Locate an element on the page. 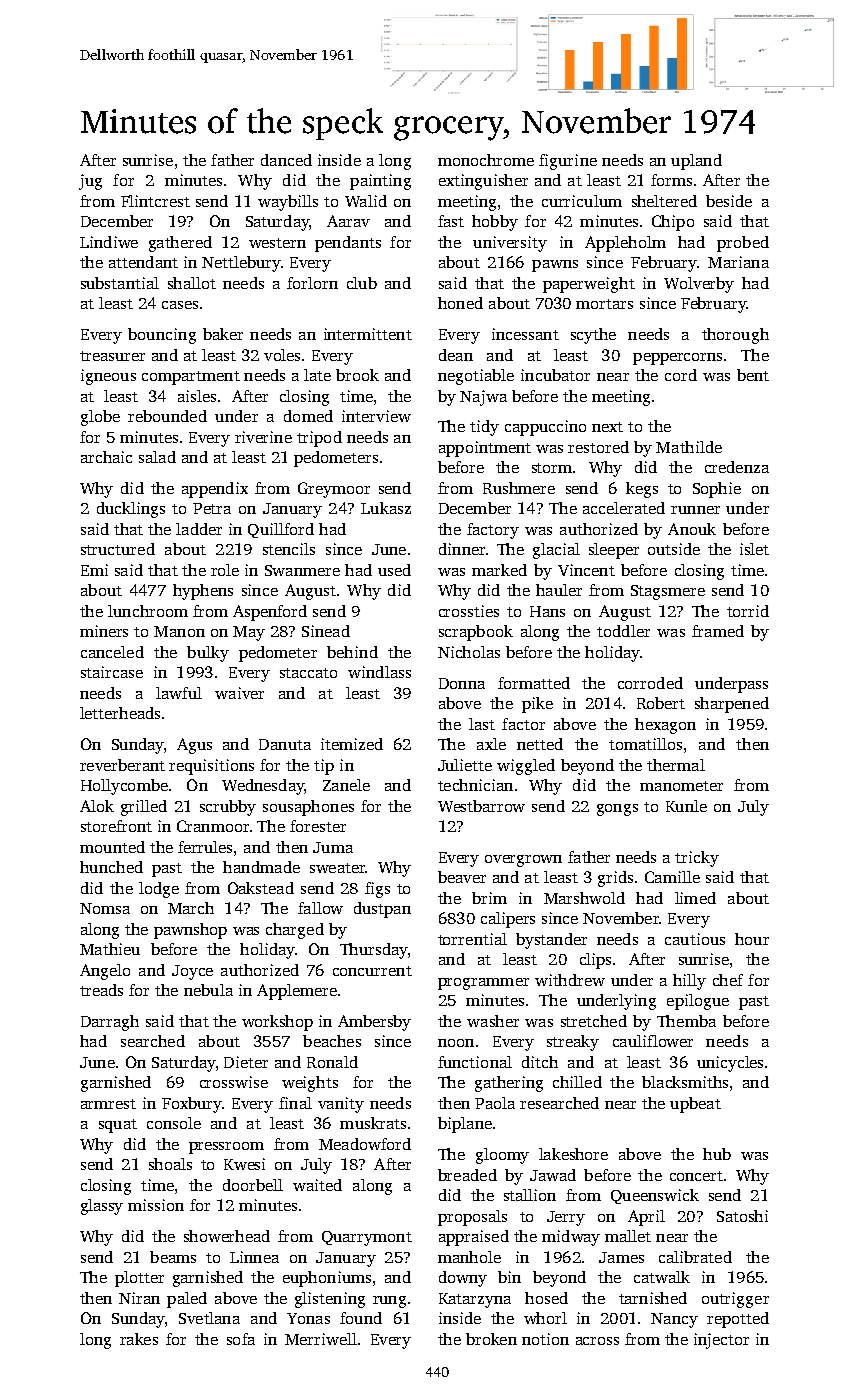  crossties is located at coordinates (469, 611).
